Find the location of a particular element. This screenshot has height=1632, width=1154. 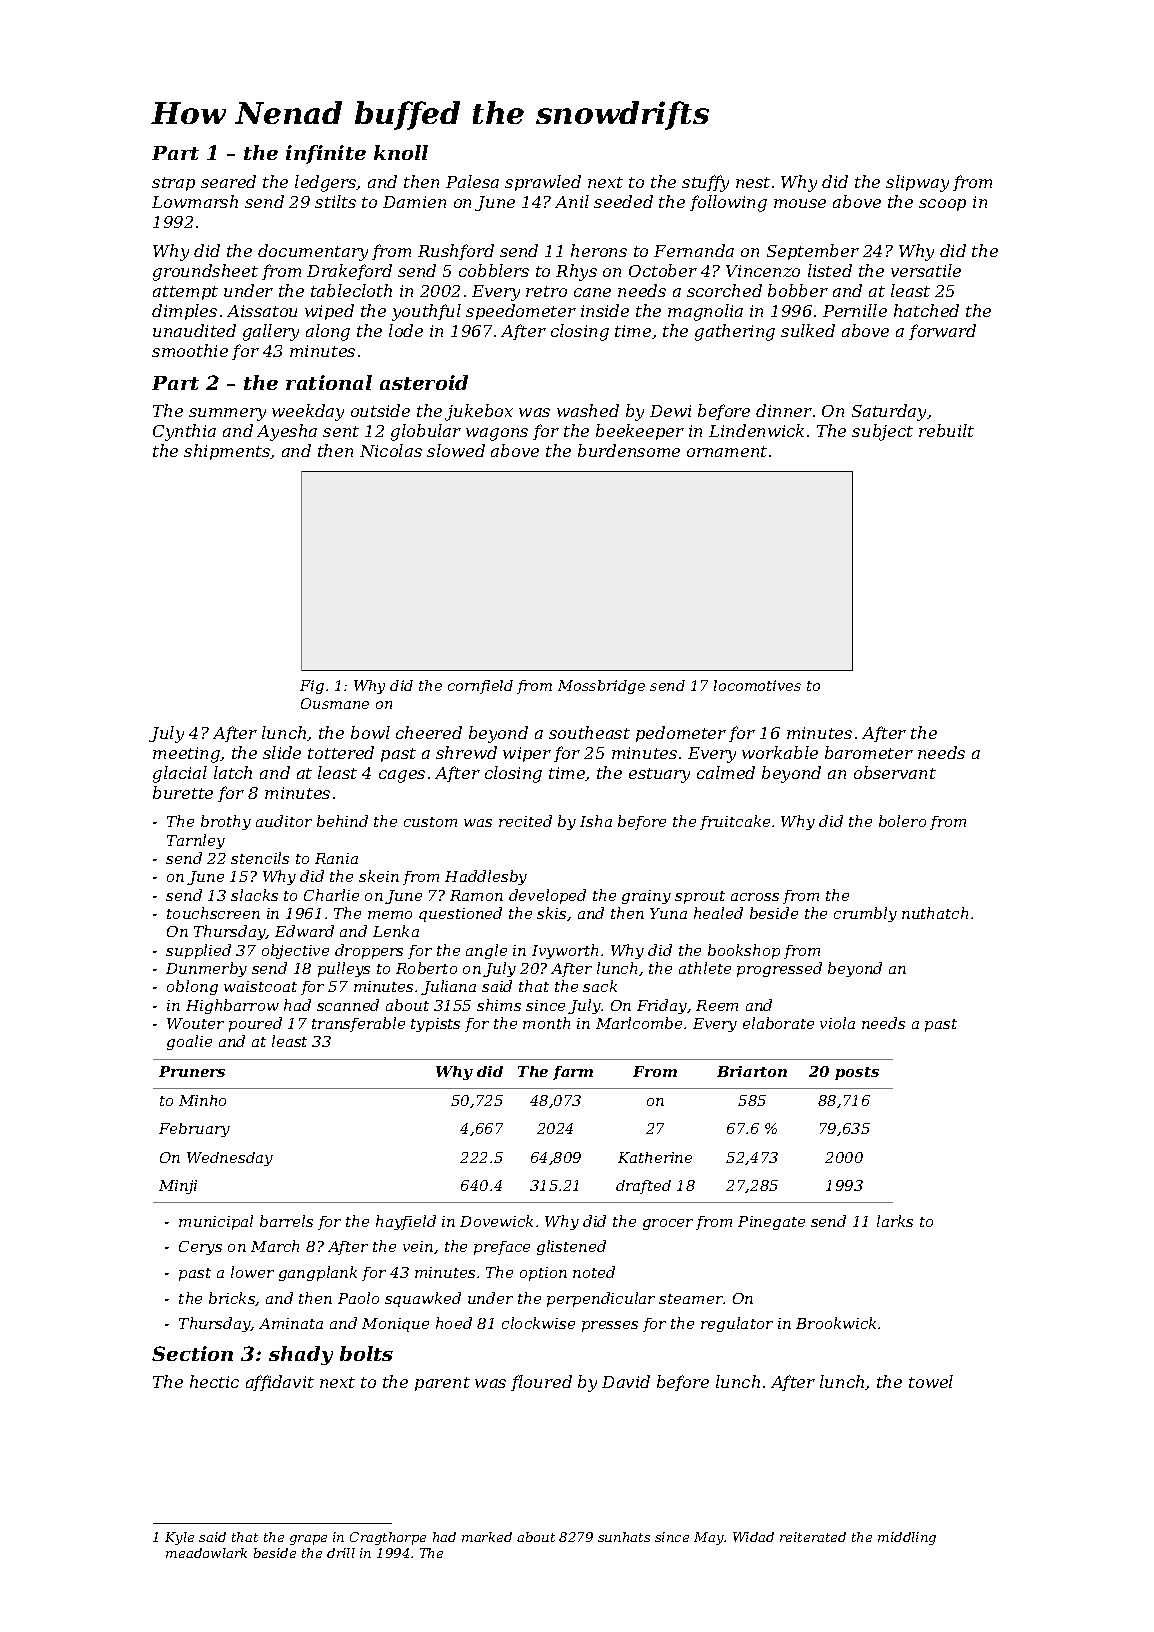

posts is located at coordinates (857, 1073).
